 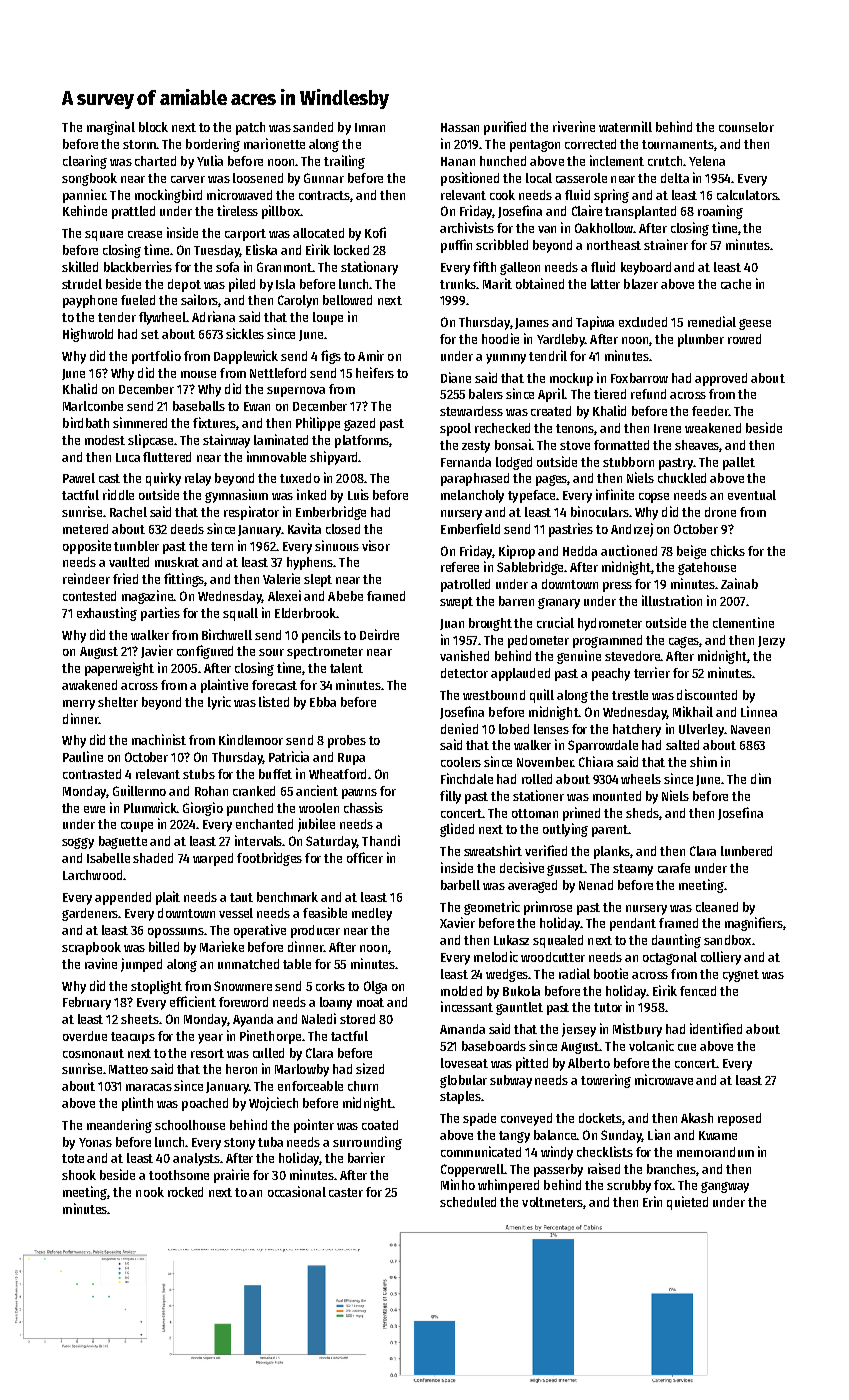 What do you see at coordinates (520, 268) in the screenshot?
I see `galleon` at bounding box center [520, 268].
